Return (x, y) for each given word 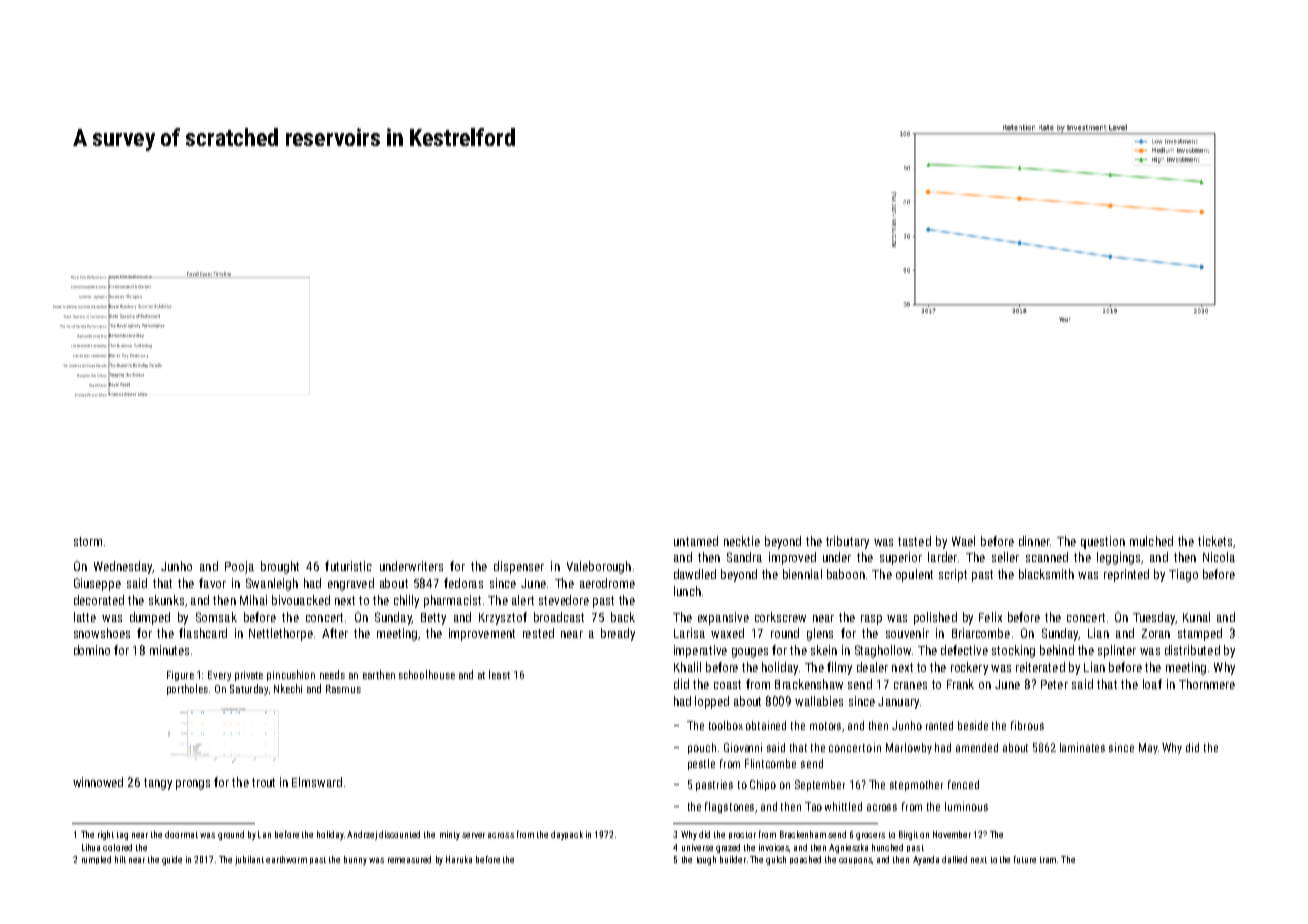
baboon (846, 574)
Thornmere (1207, 684)
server (473, 835)
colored (117, 847)
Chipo (763, 785)
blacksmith (1046, 574)
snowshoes (102, 633)
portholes (187, 689)
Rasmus (343, 689)
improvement (482, 634)
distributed (1192, 650)
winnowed (98, 782)
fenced (963, 784)
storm (88, 541)
